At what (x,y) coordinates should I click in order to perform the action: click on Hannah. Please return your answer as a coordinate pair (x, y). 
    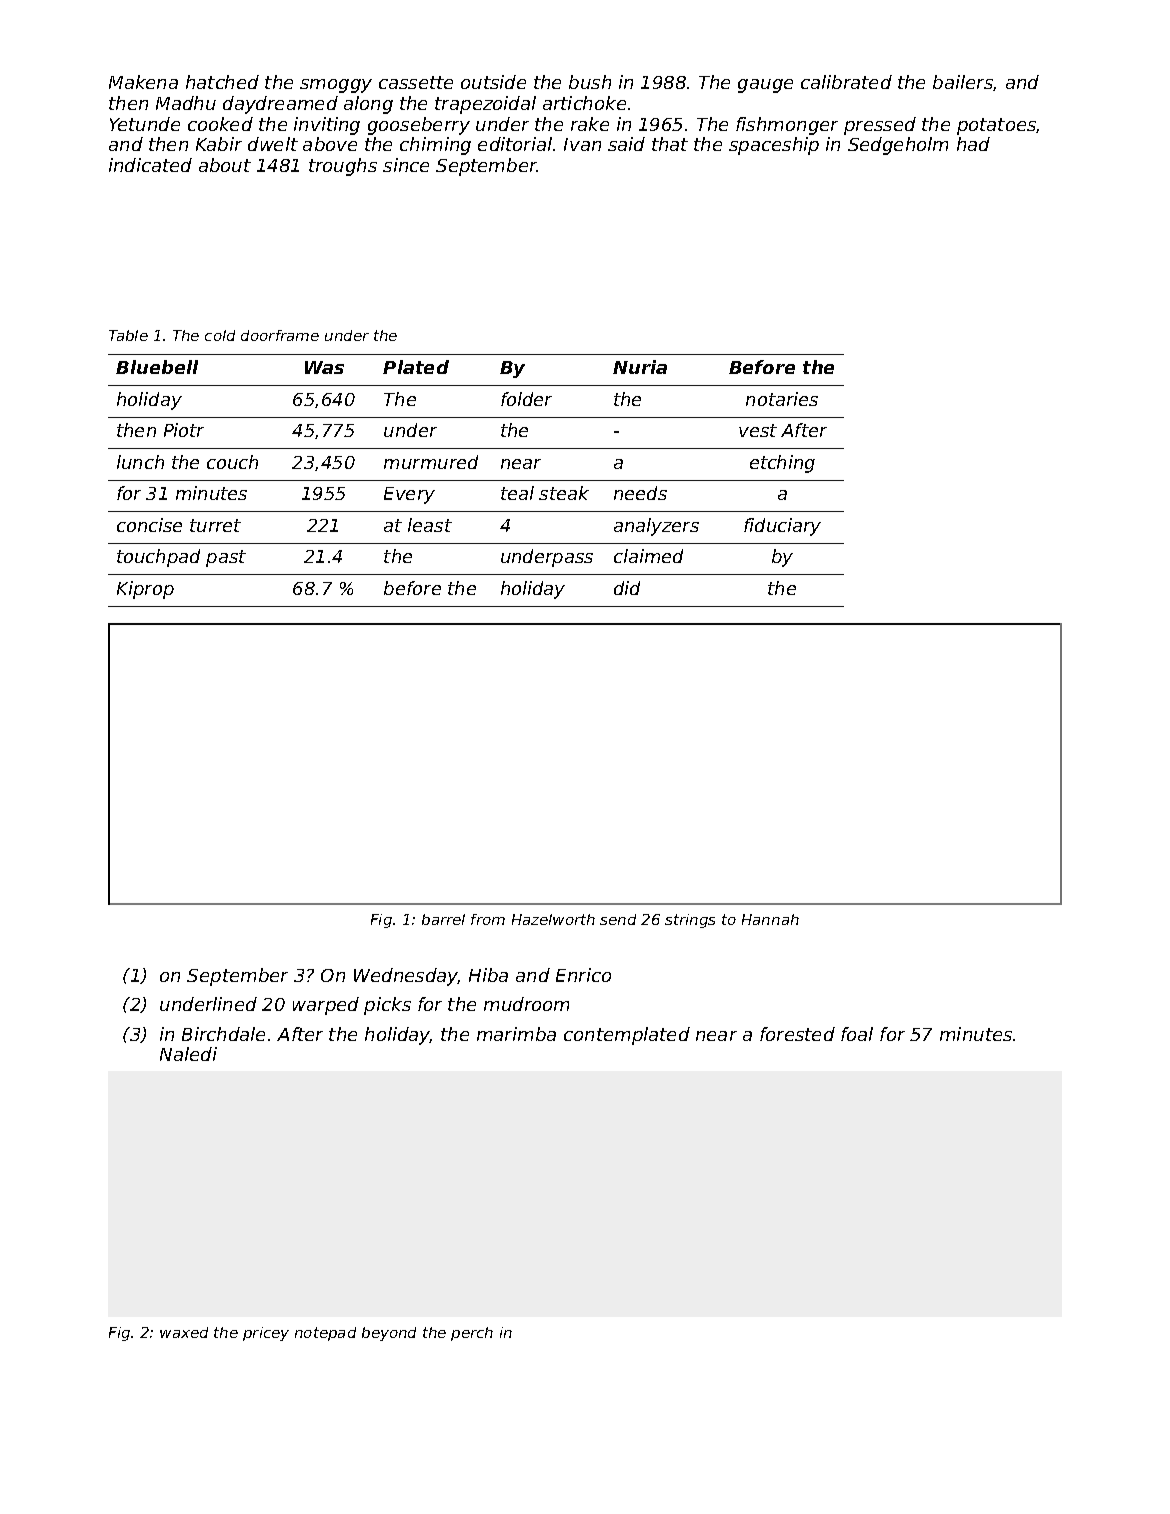
    Looking at the image, I should click on (770, 919).
